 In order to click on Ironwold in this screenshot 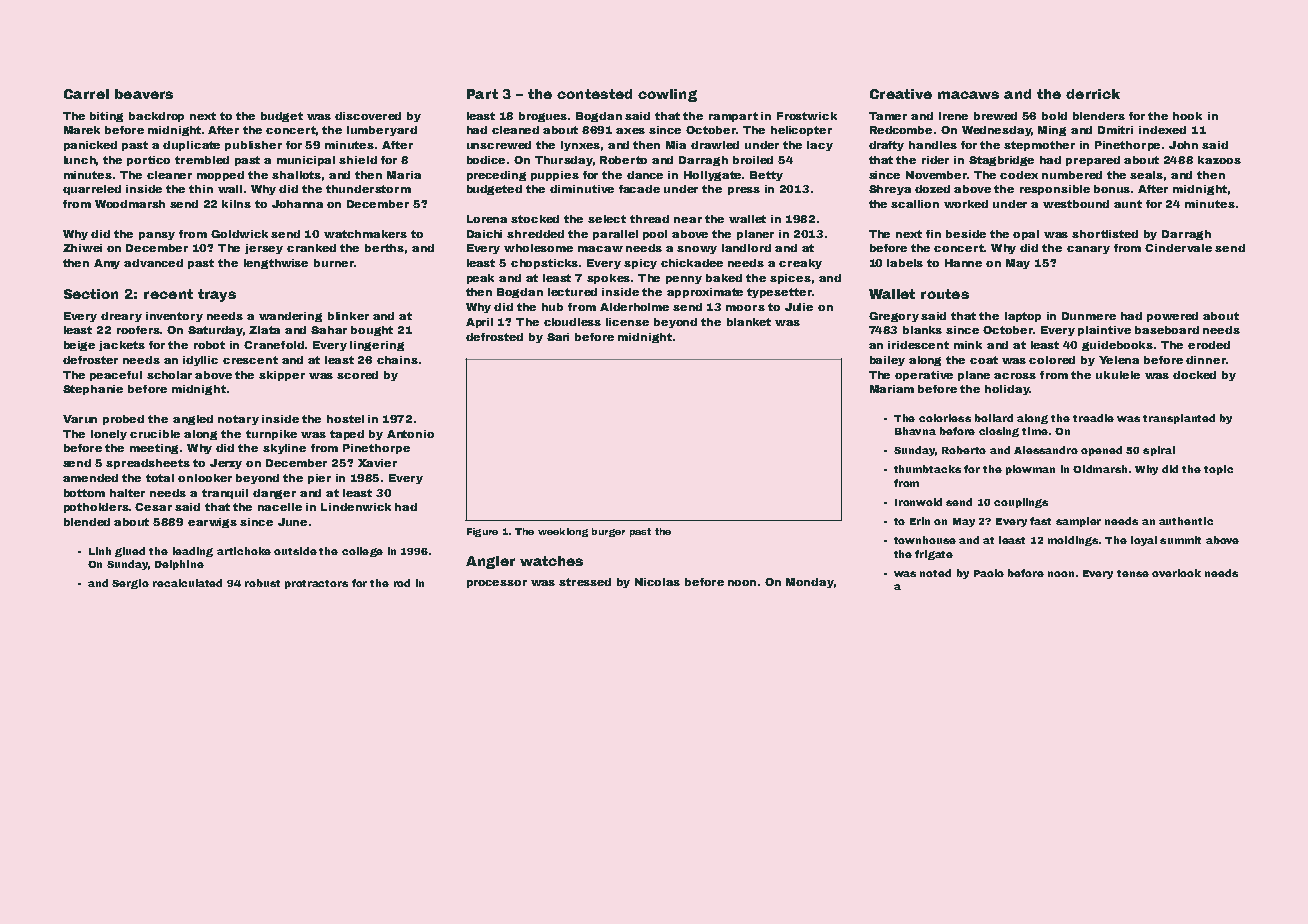, I will do `click(918, 502)`.
